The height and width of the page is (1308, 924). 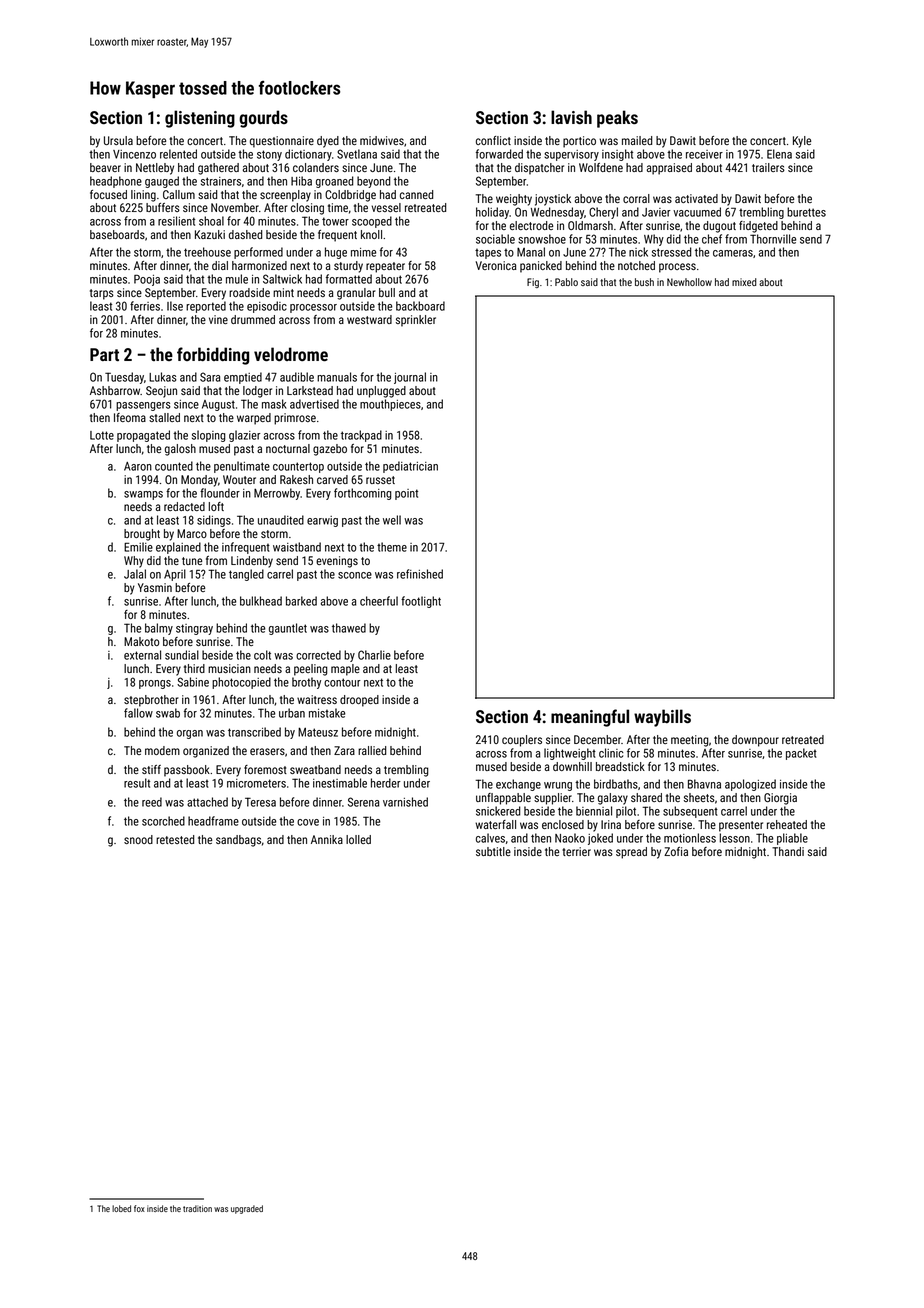 What do you see at coordinates (421, 602) in the page?
I see `footlight` at bounding box center [421, 602].
